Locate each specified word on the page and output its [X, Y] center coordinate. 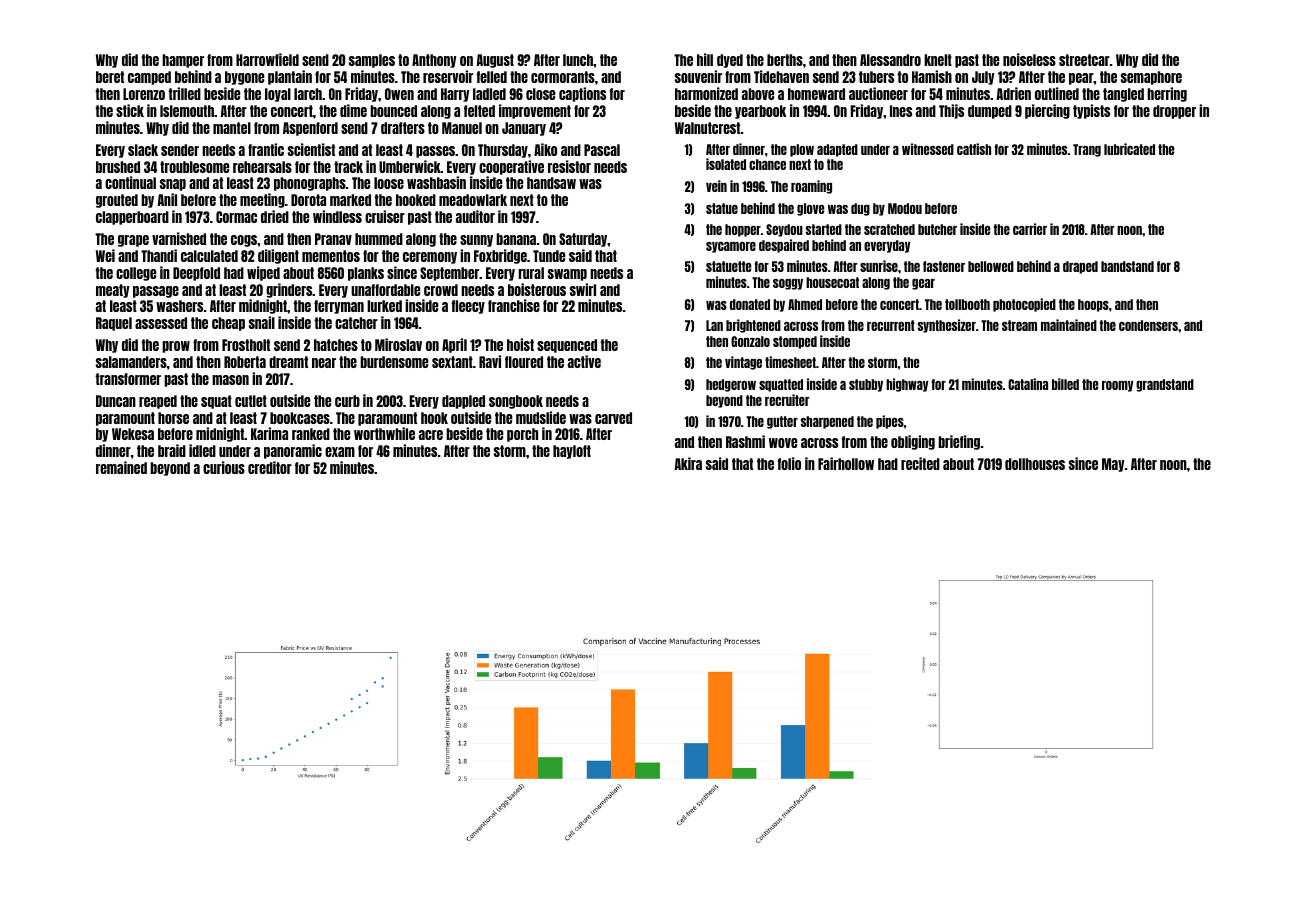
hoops [1093, 305]
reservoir [448, 76]
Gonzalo [750, 341]
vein [716, 186]
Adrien [1013, 93]
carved [613, 418]
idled [202, 450]
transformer [128, 379]
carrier [1030, 229]
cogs [244, 241]
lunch [578, 60]
